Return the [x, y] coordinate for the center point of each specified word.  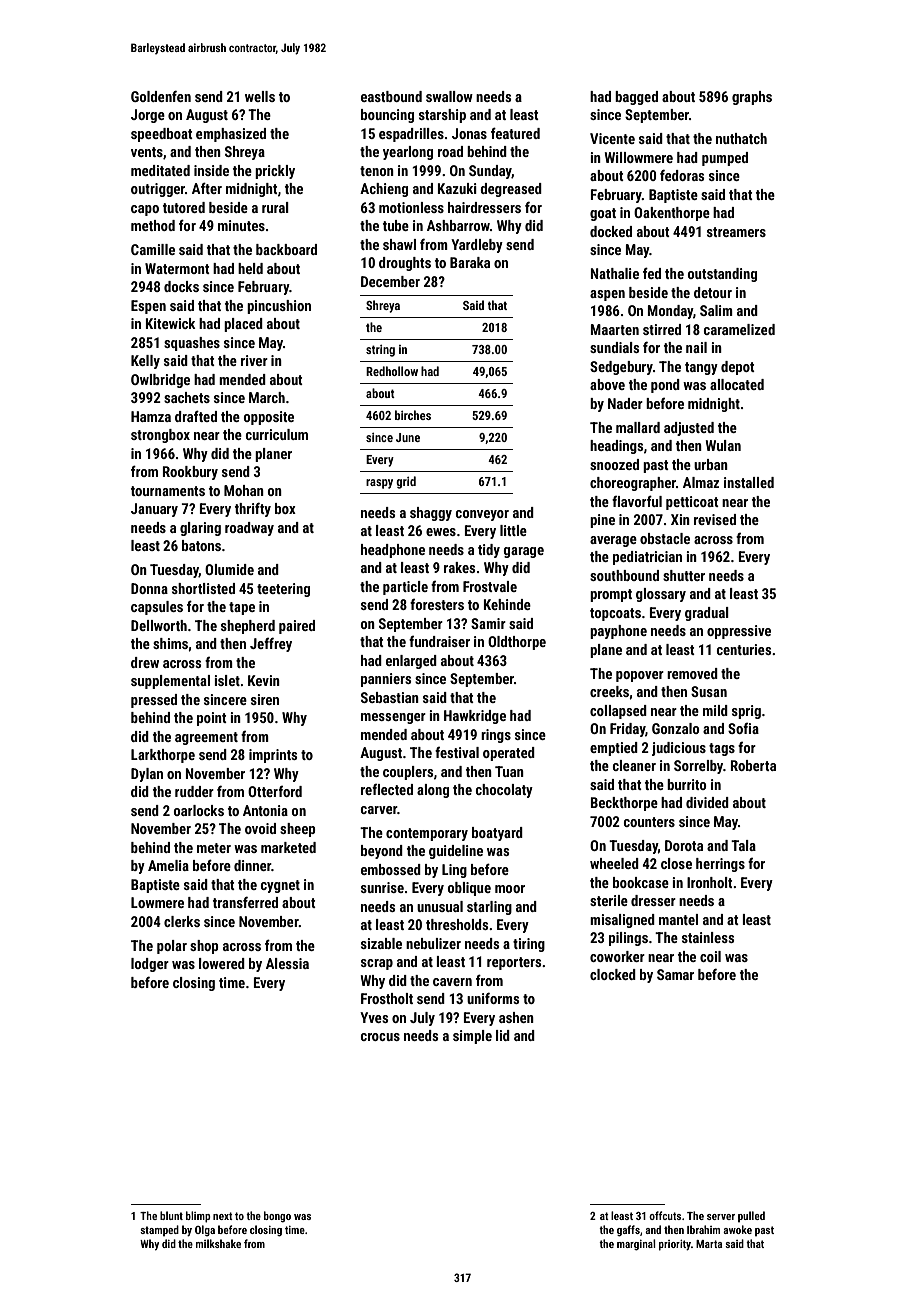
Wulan [723, 445]
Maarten [615, 329]
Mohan [244, 490]
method [153, 225]
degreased [511, 190]
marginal [636, 1245]
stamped [159, 1230]
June [408, 437]
